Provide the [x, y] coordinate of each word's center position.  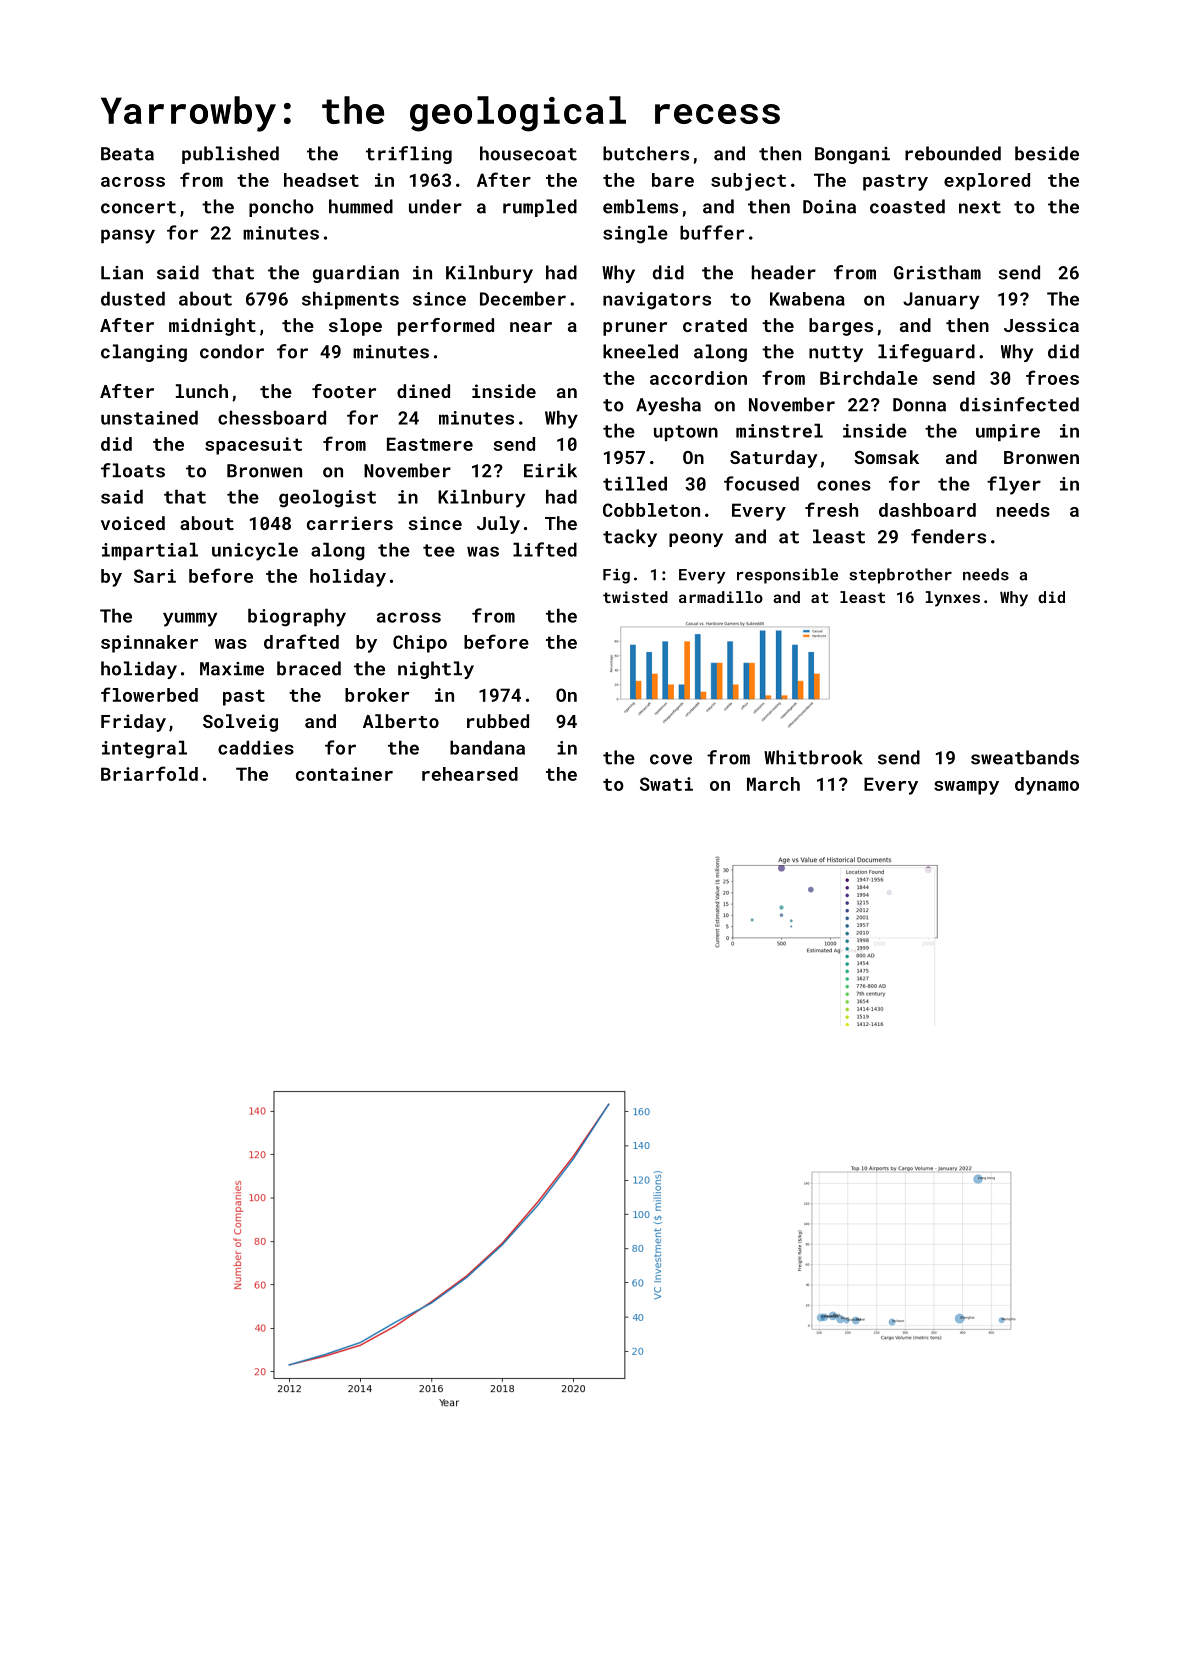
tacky [630, 538]
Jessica [1041, 325]
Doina [829, 207]
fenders [948, 536]
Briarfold [149, 773]
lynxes [953, 599]
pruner [635, 329]
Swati [666, 784]
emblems [640, 206]
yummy [190, 619]
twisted [635, 597]
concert [138, 207]
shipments [350, 300]
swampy [966, 788]
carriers [350, 523]
